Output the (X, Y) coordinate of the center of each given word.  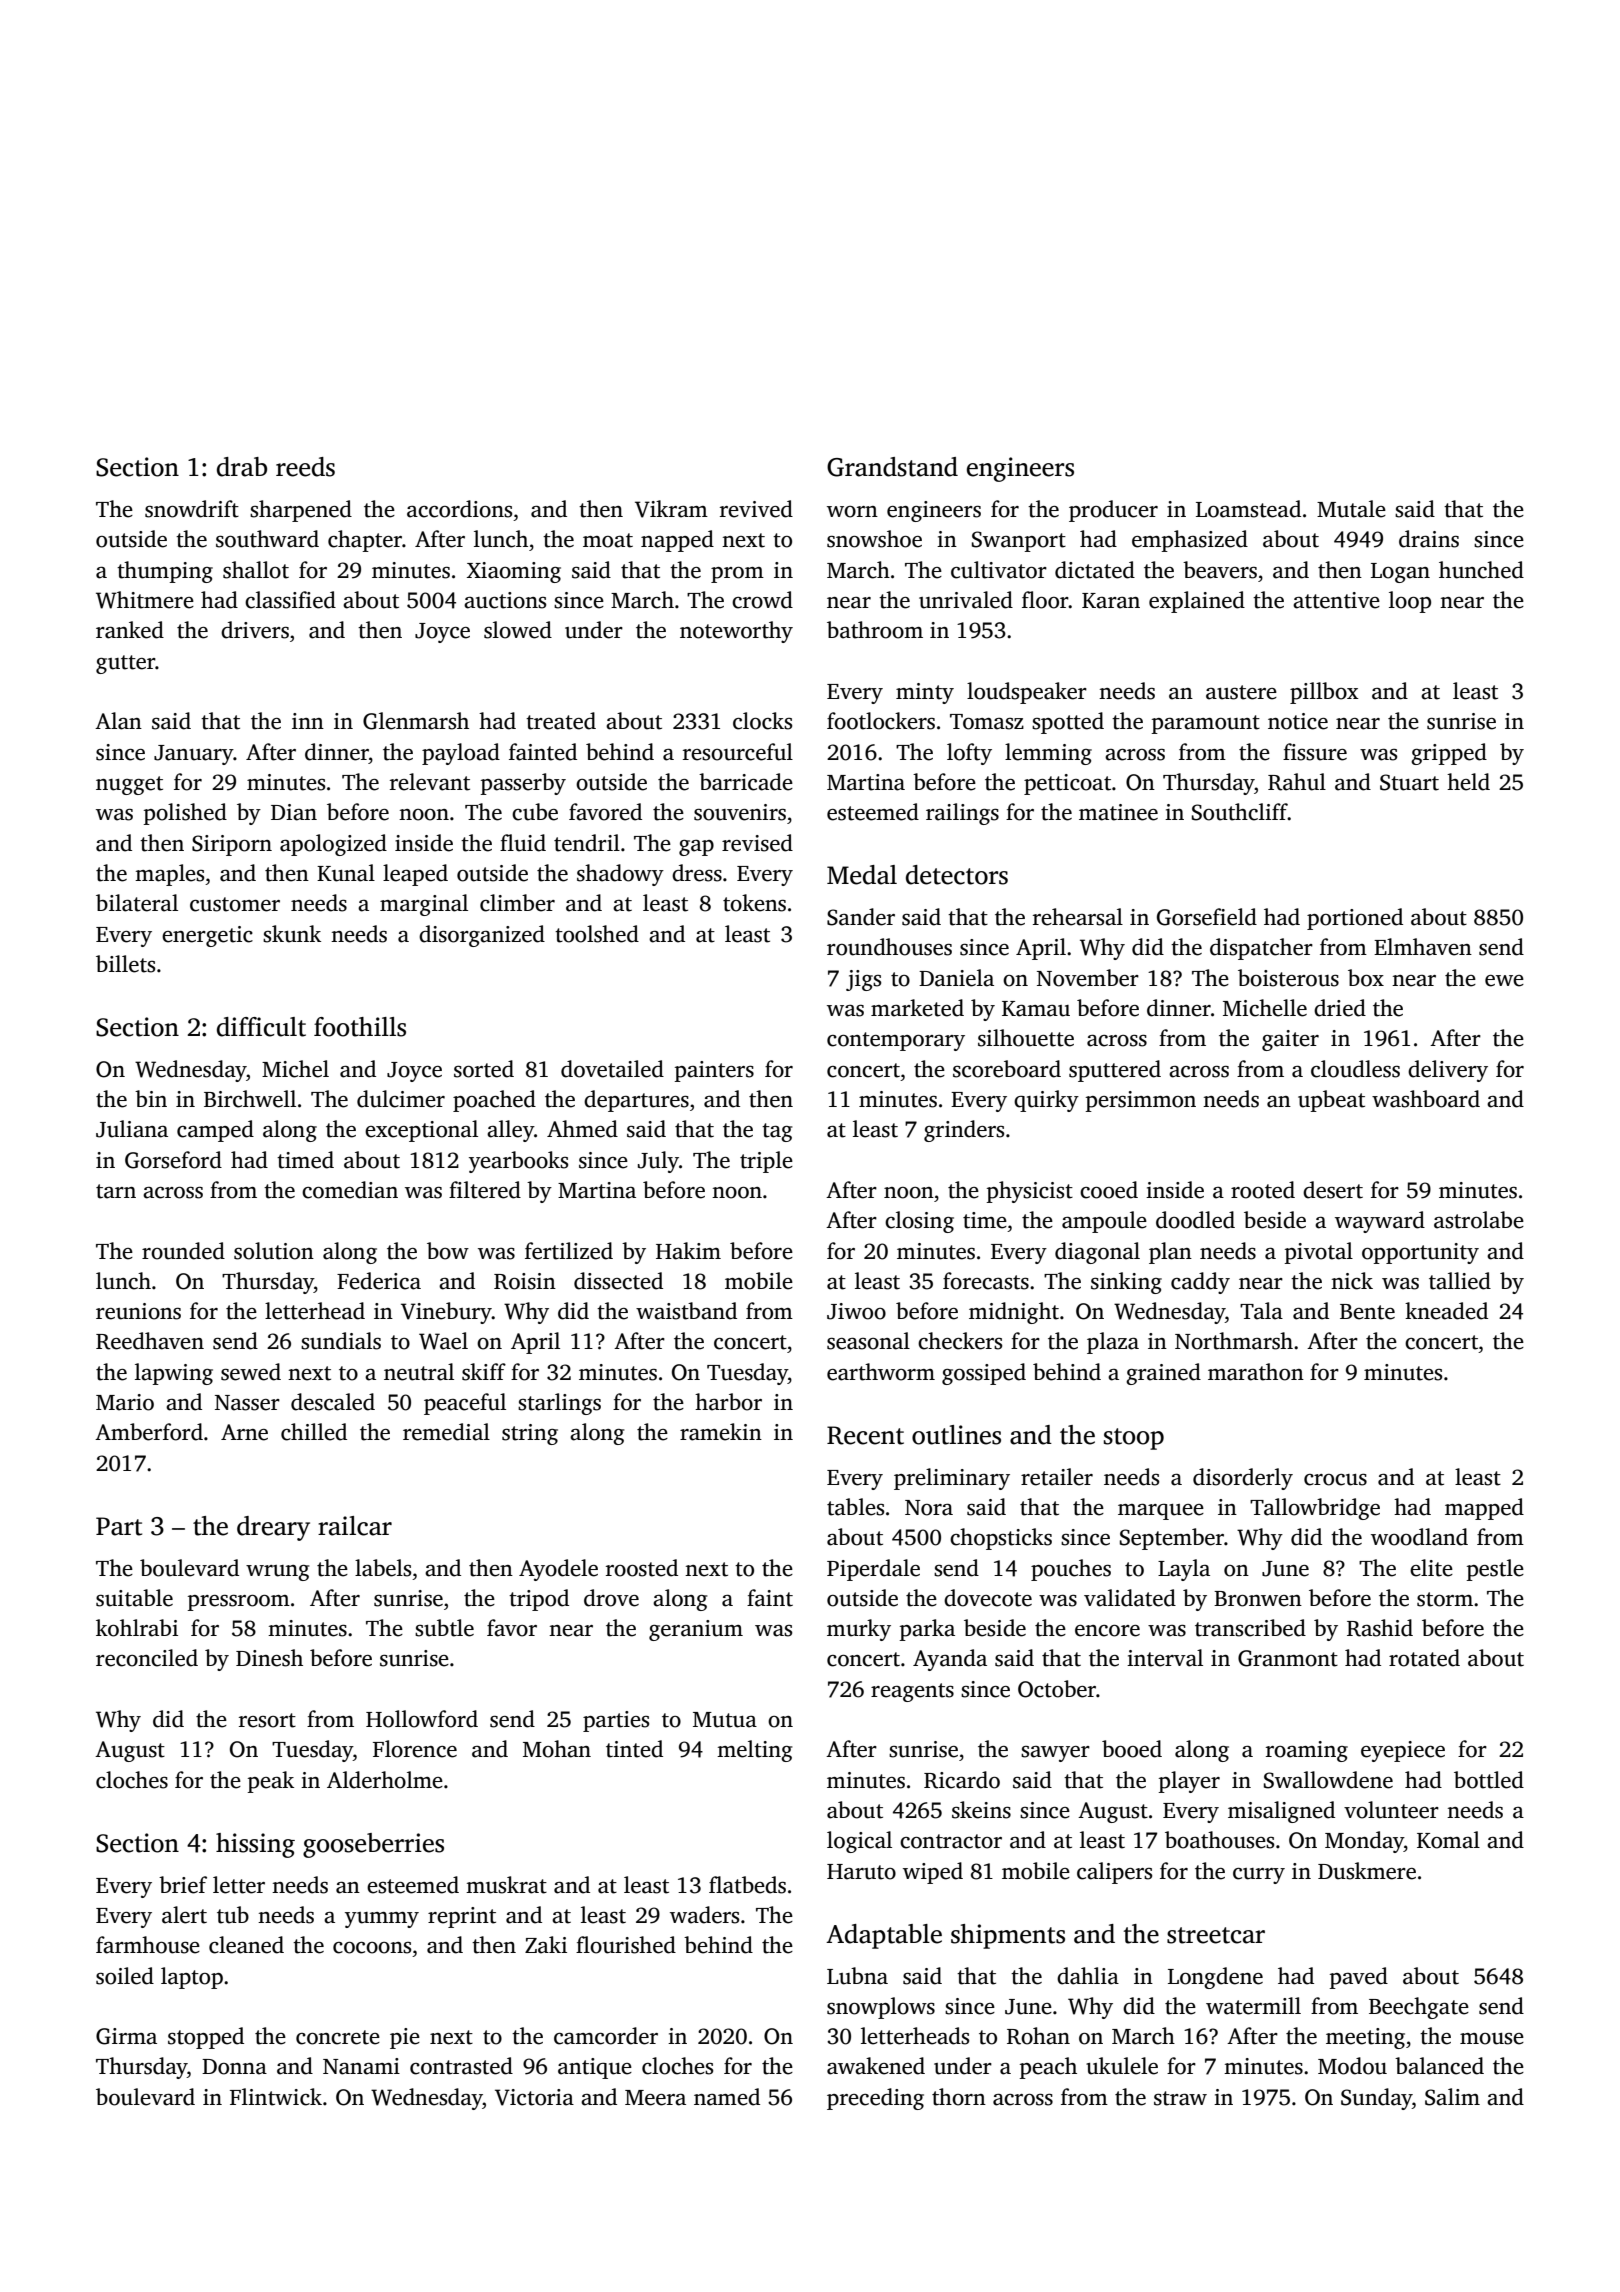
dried (1340, 1008)
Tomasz (987, 722)
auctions (505, 600)
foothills (360, 1027)
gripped (1449, 754)
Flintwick (276, 2097)
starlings (559, 1404)
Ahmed (582, 1129)
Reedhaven (150, 1341)
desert (1333, 1190)
